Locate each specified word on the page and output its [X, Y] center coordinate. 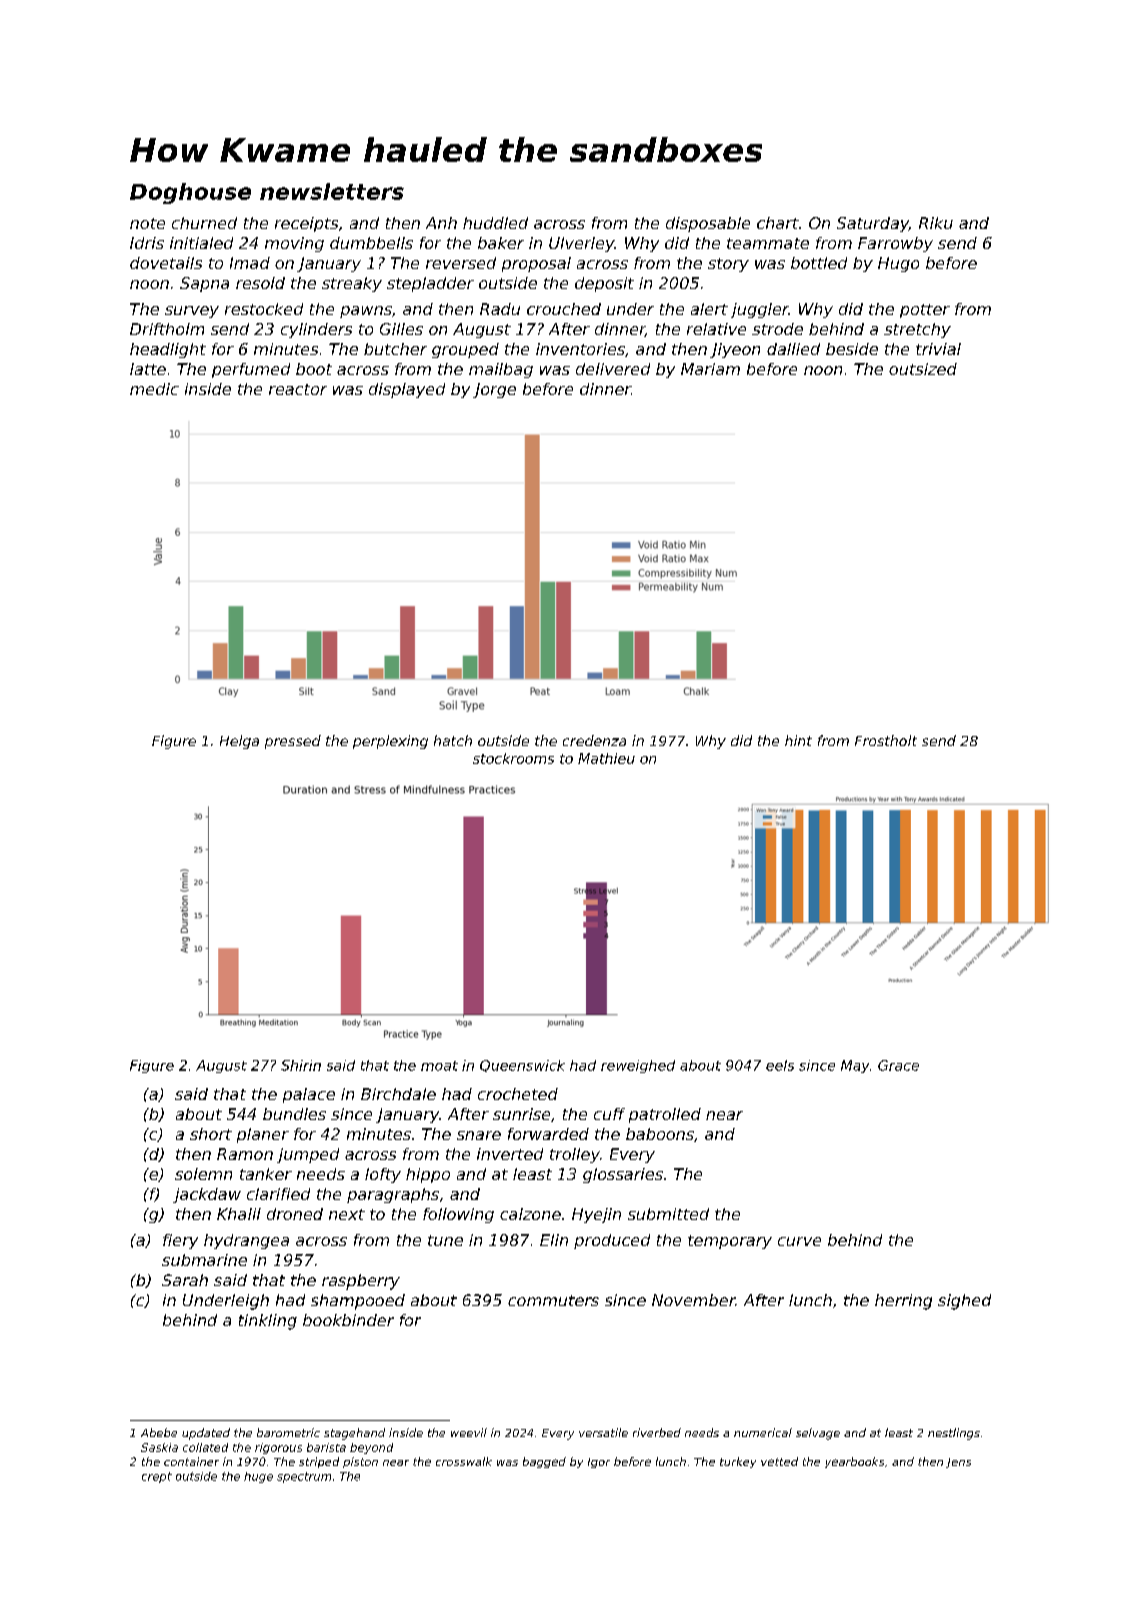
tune [445, 1240]
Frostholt [886, 740]
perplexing [390, 742]
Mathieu [606, 758]
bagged [544, 1462]
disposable [708, 224]
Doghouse [190, 193]
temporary [730, 1242]
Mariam [710, 369]
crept [157, 1477]
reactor [298, 389]
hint [798, 740]
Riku [936, 223]
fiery [180, 1241]
